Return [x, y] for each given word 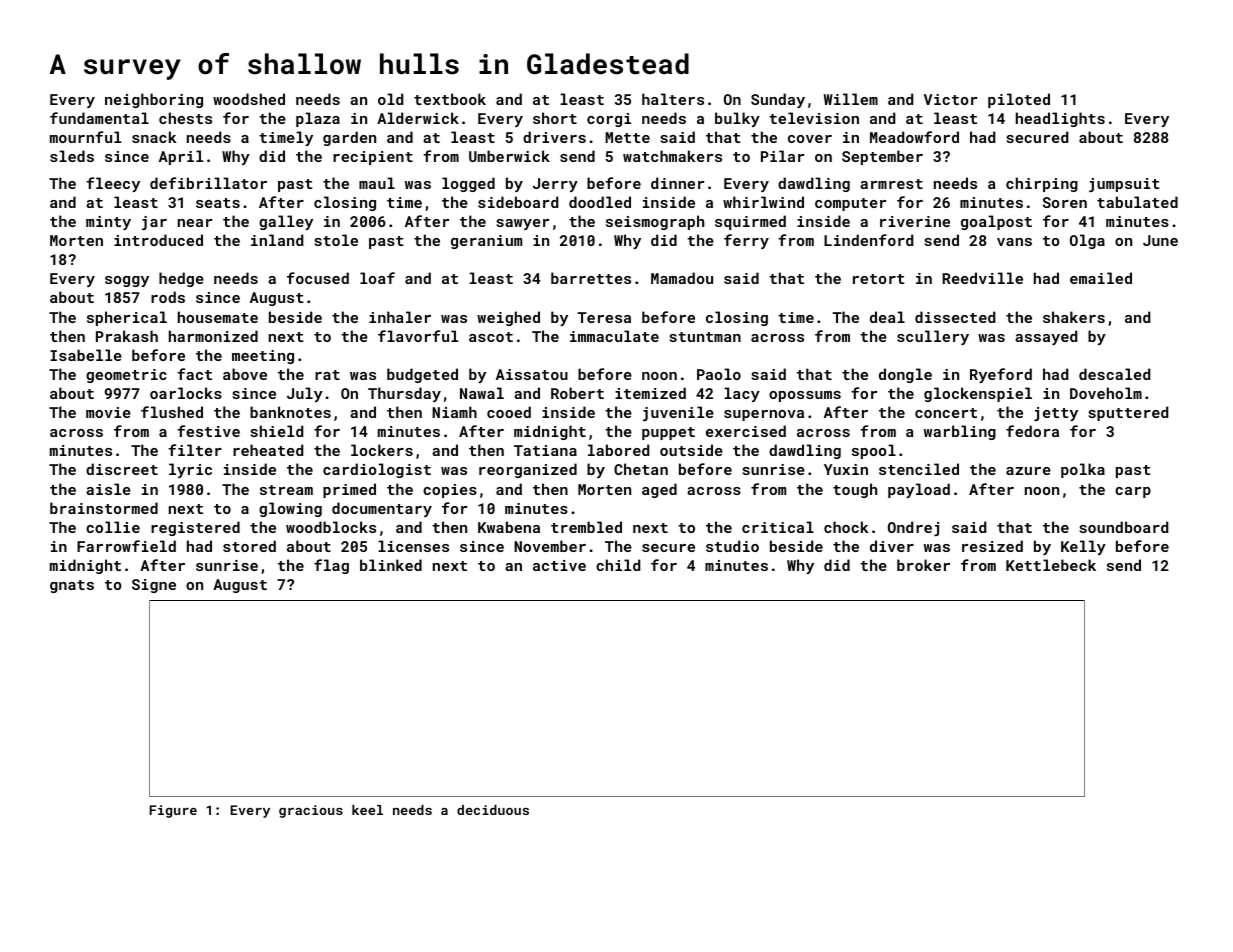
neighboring [154, 100]
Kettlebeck [1051, 565]
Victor [950, 99]
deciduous [493, 810]
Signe [154, 586]
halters [673, 99]
